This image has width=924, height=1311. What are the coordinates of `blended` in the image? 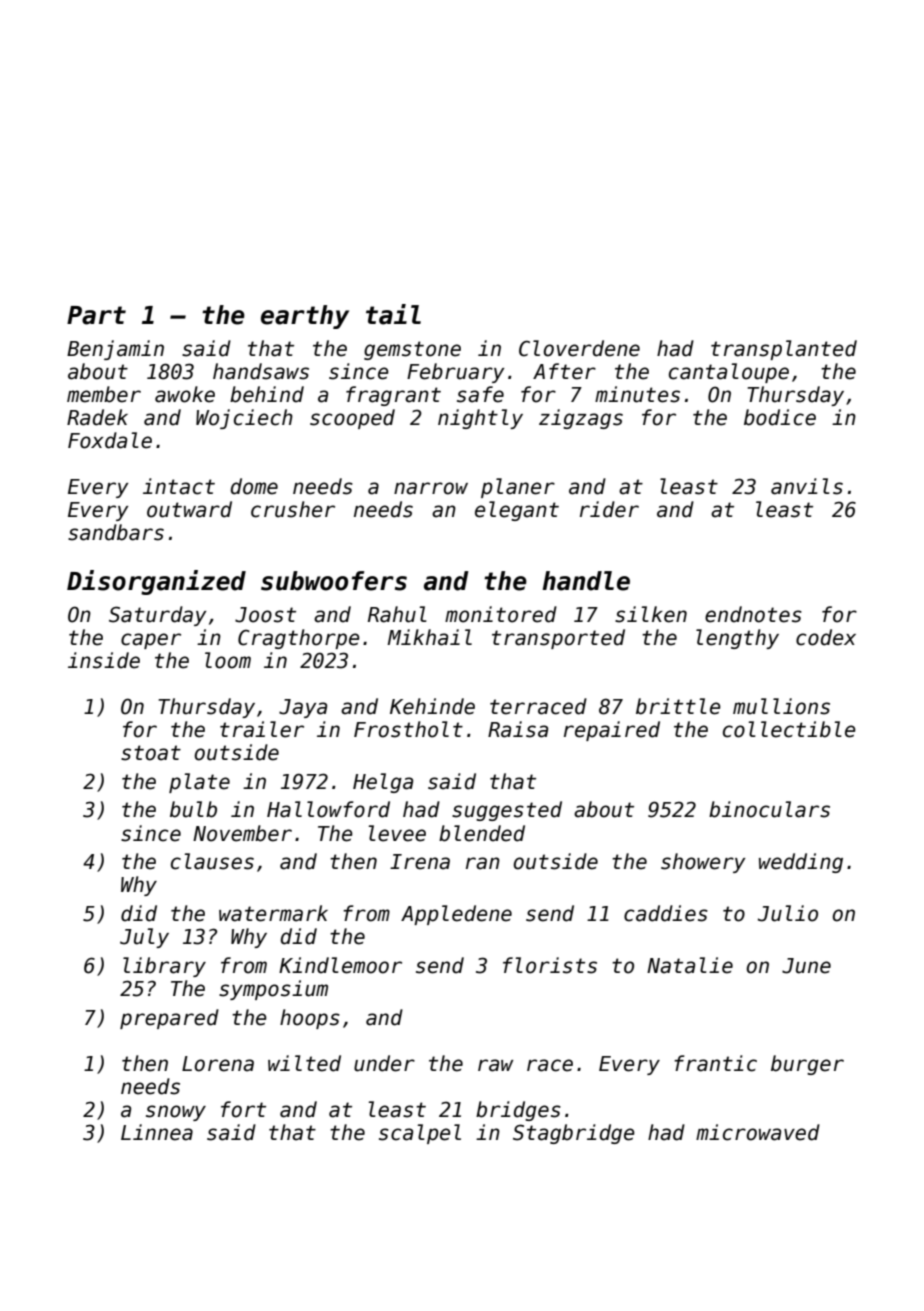 It's located at (482, 833).
